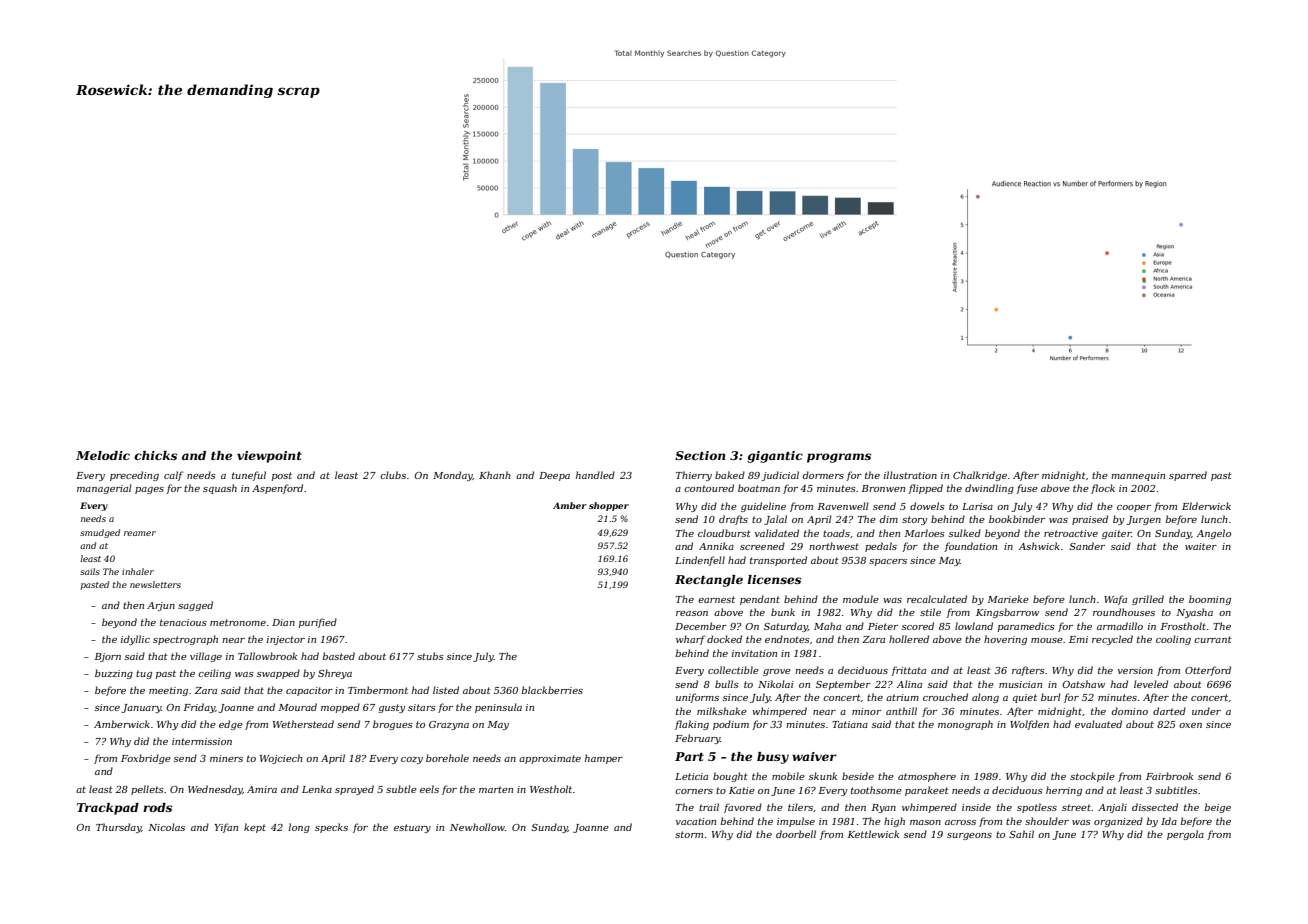 Image resolution: width=1308 pixels, height=924 pixels. What do you see at coordinates (970, 547) in the screenshot?
I see `foundation` at bounding box center [970, 547].
